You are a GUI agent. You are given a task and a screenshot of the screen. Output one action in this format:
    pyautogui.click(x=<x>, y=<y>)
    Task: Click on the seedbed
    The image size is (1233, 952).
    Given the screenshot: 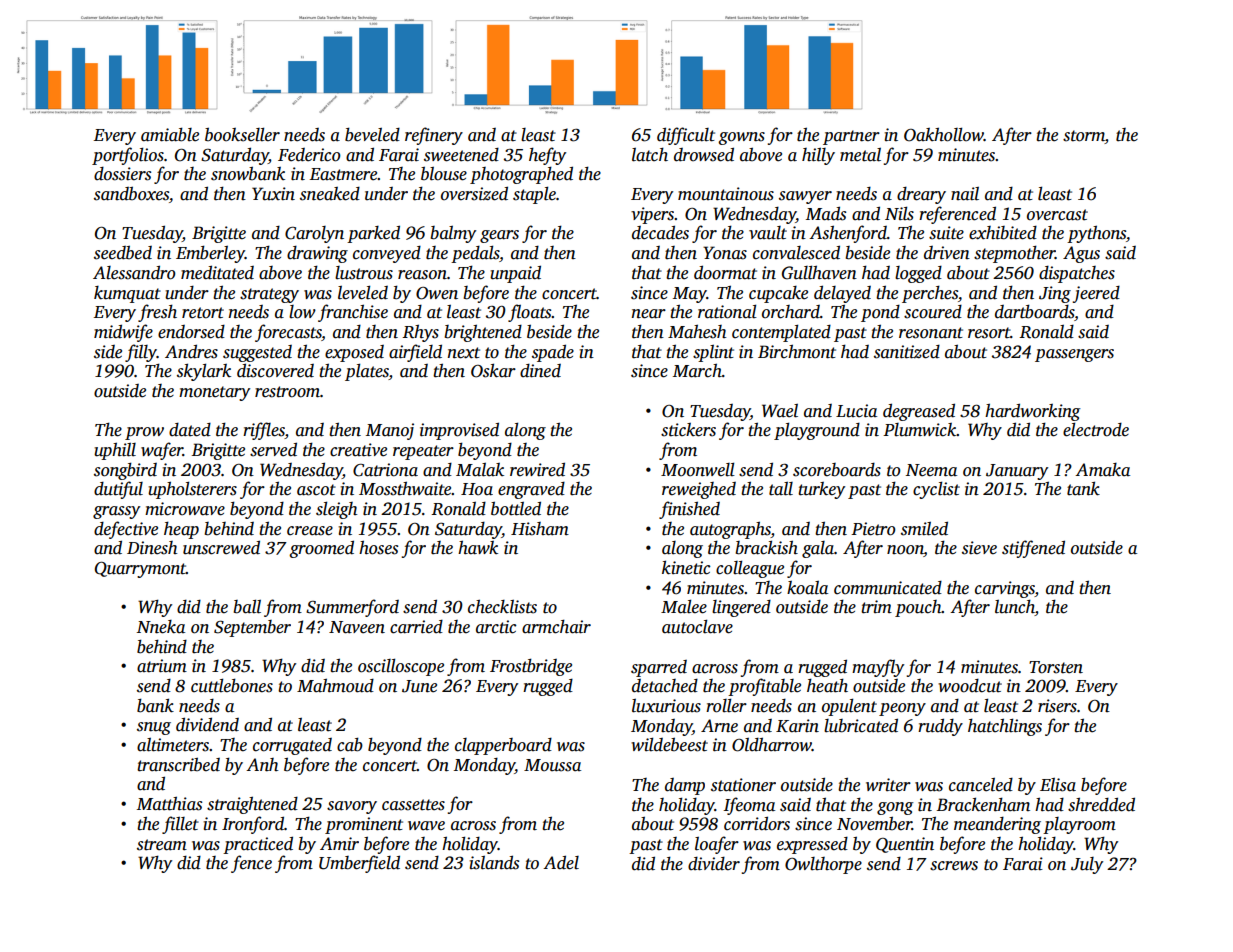 What is the action you would take?
    pyautogui.click(x=123, y=252)
